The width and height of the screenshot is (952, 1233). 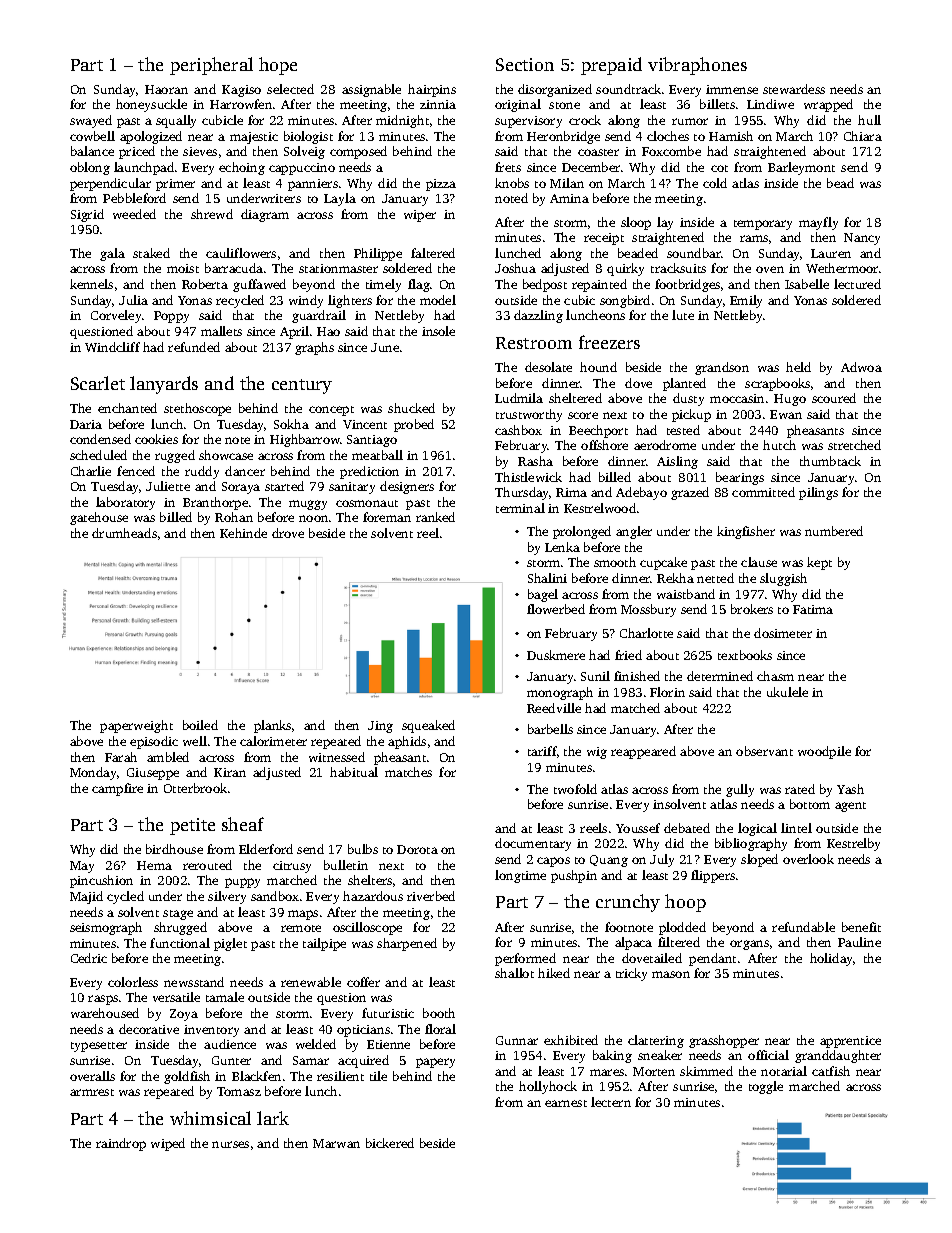 What do you see at coordinates (535, 461) in the screenshot?
I see `Rasha` at bounding box center [535, 461].
